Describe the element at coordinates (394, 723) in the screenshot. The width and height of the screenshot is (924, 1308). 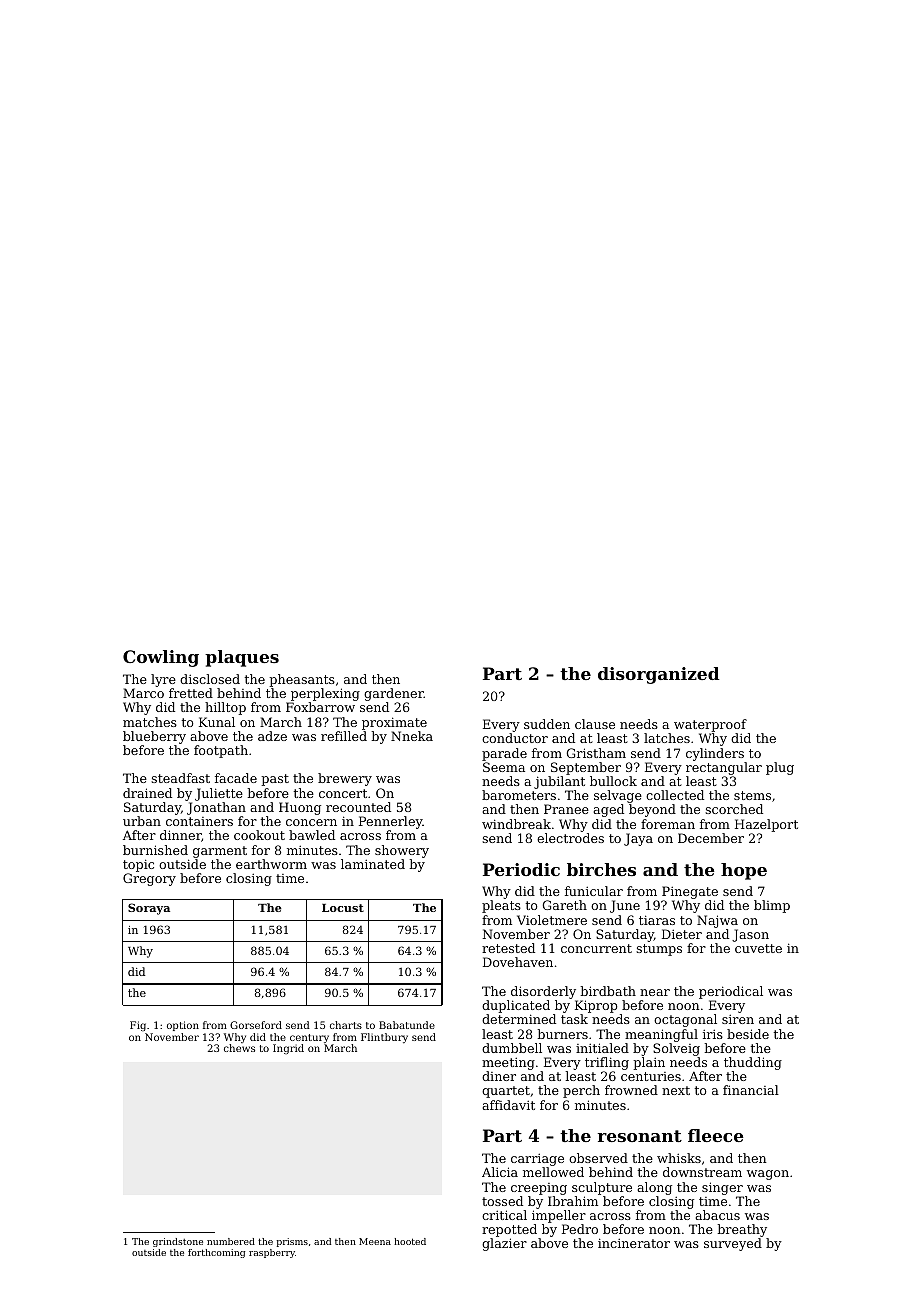
I see `proximate` at that location.
